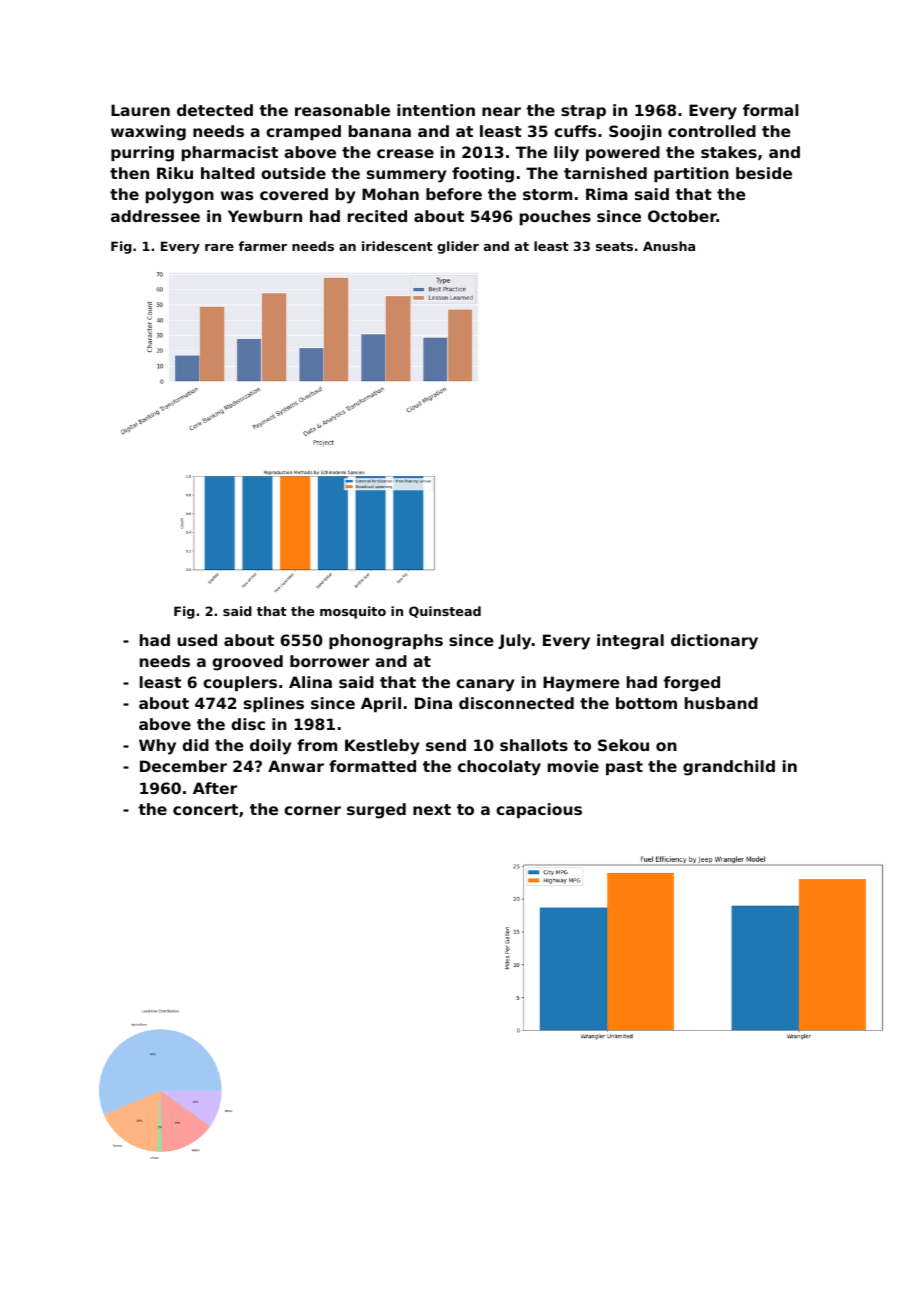  What do you see at coordinates (436, 110) in the page?
I see `intention` at bounding box center [436, 110].
